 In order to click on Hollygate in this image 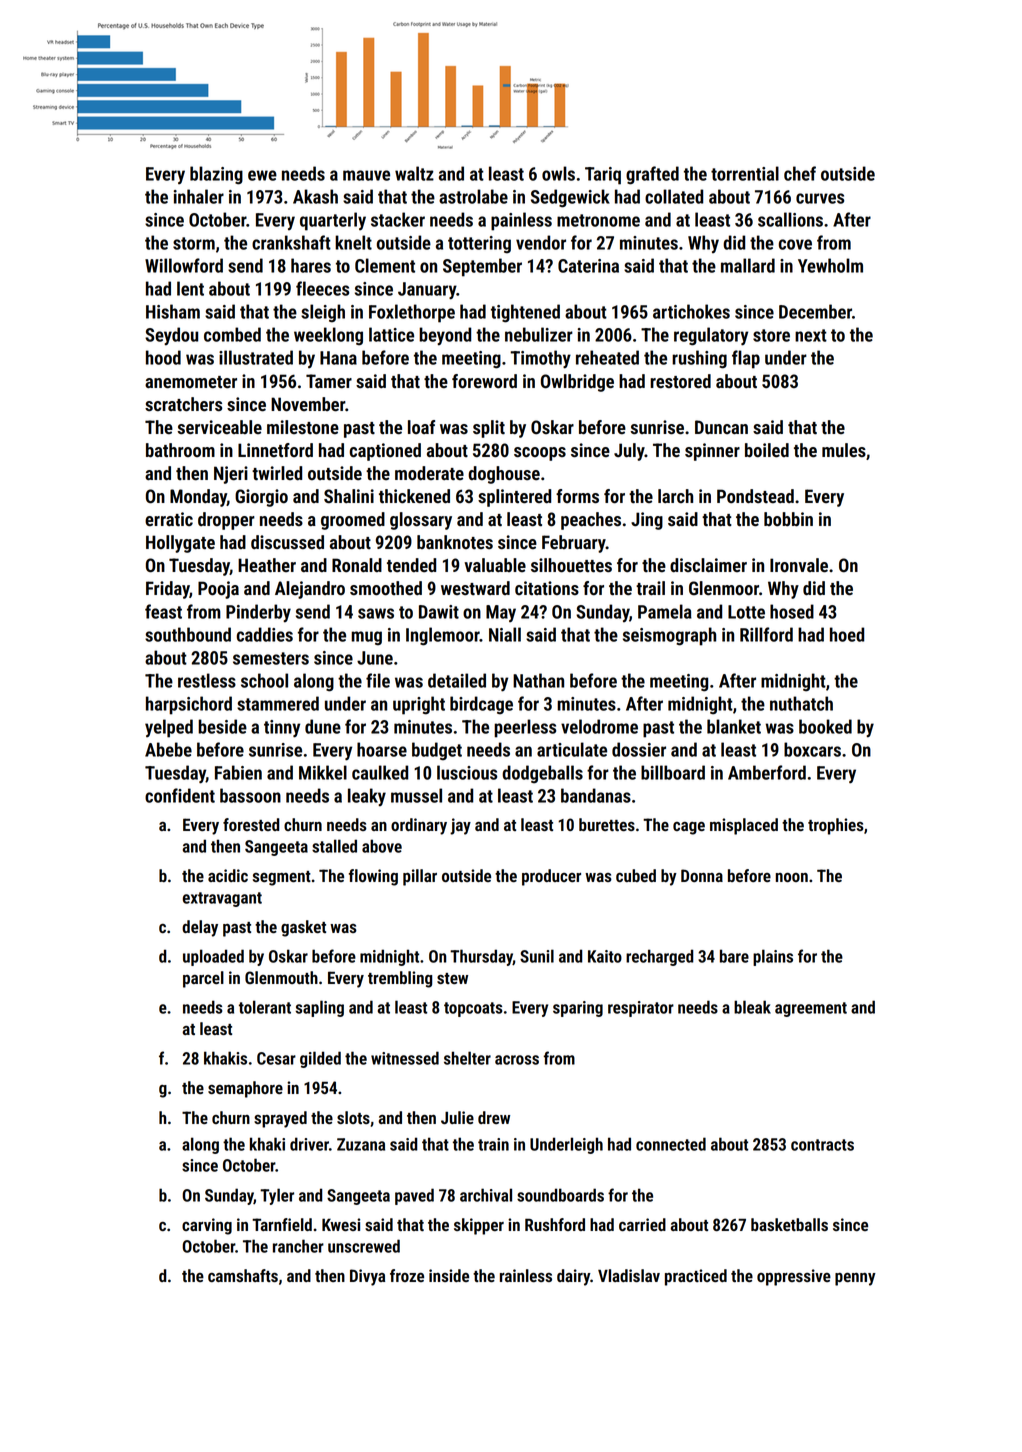, I will do `click(180, 544)`.
